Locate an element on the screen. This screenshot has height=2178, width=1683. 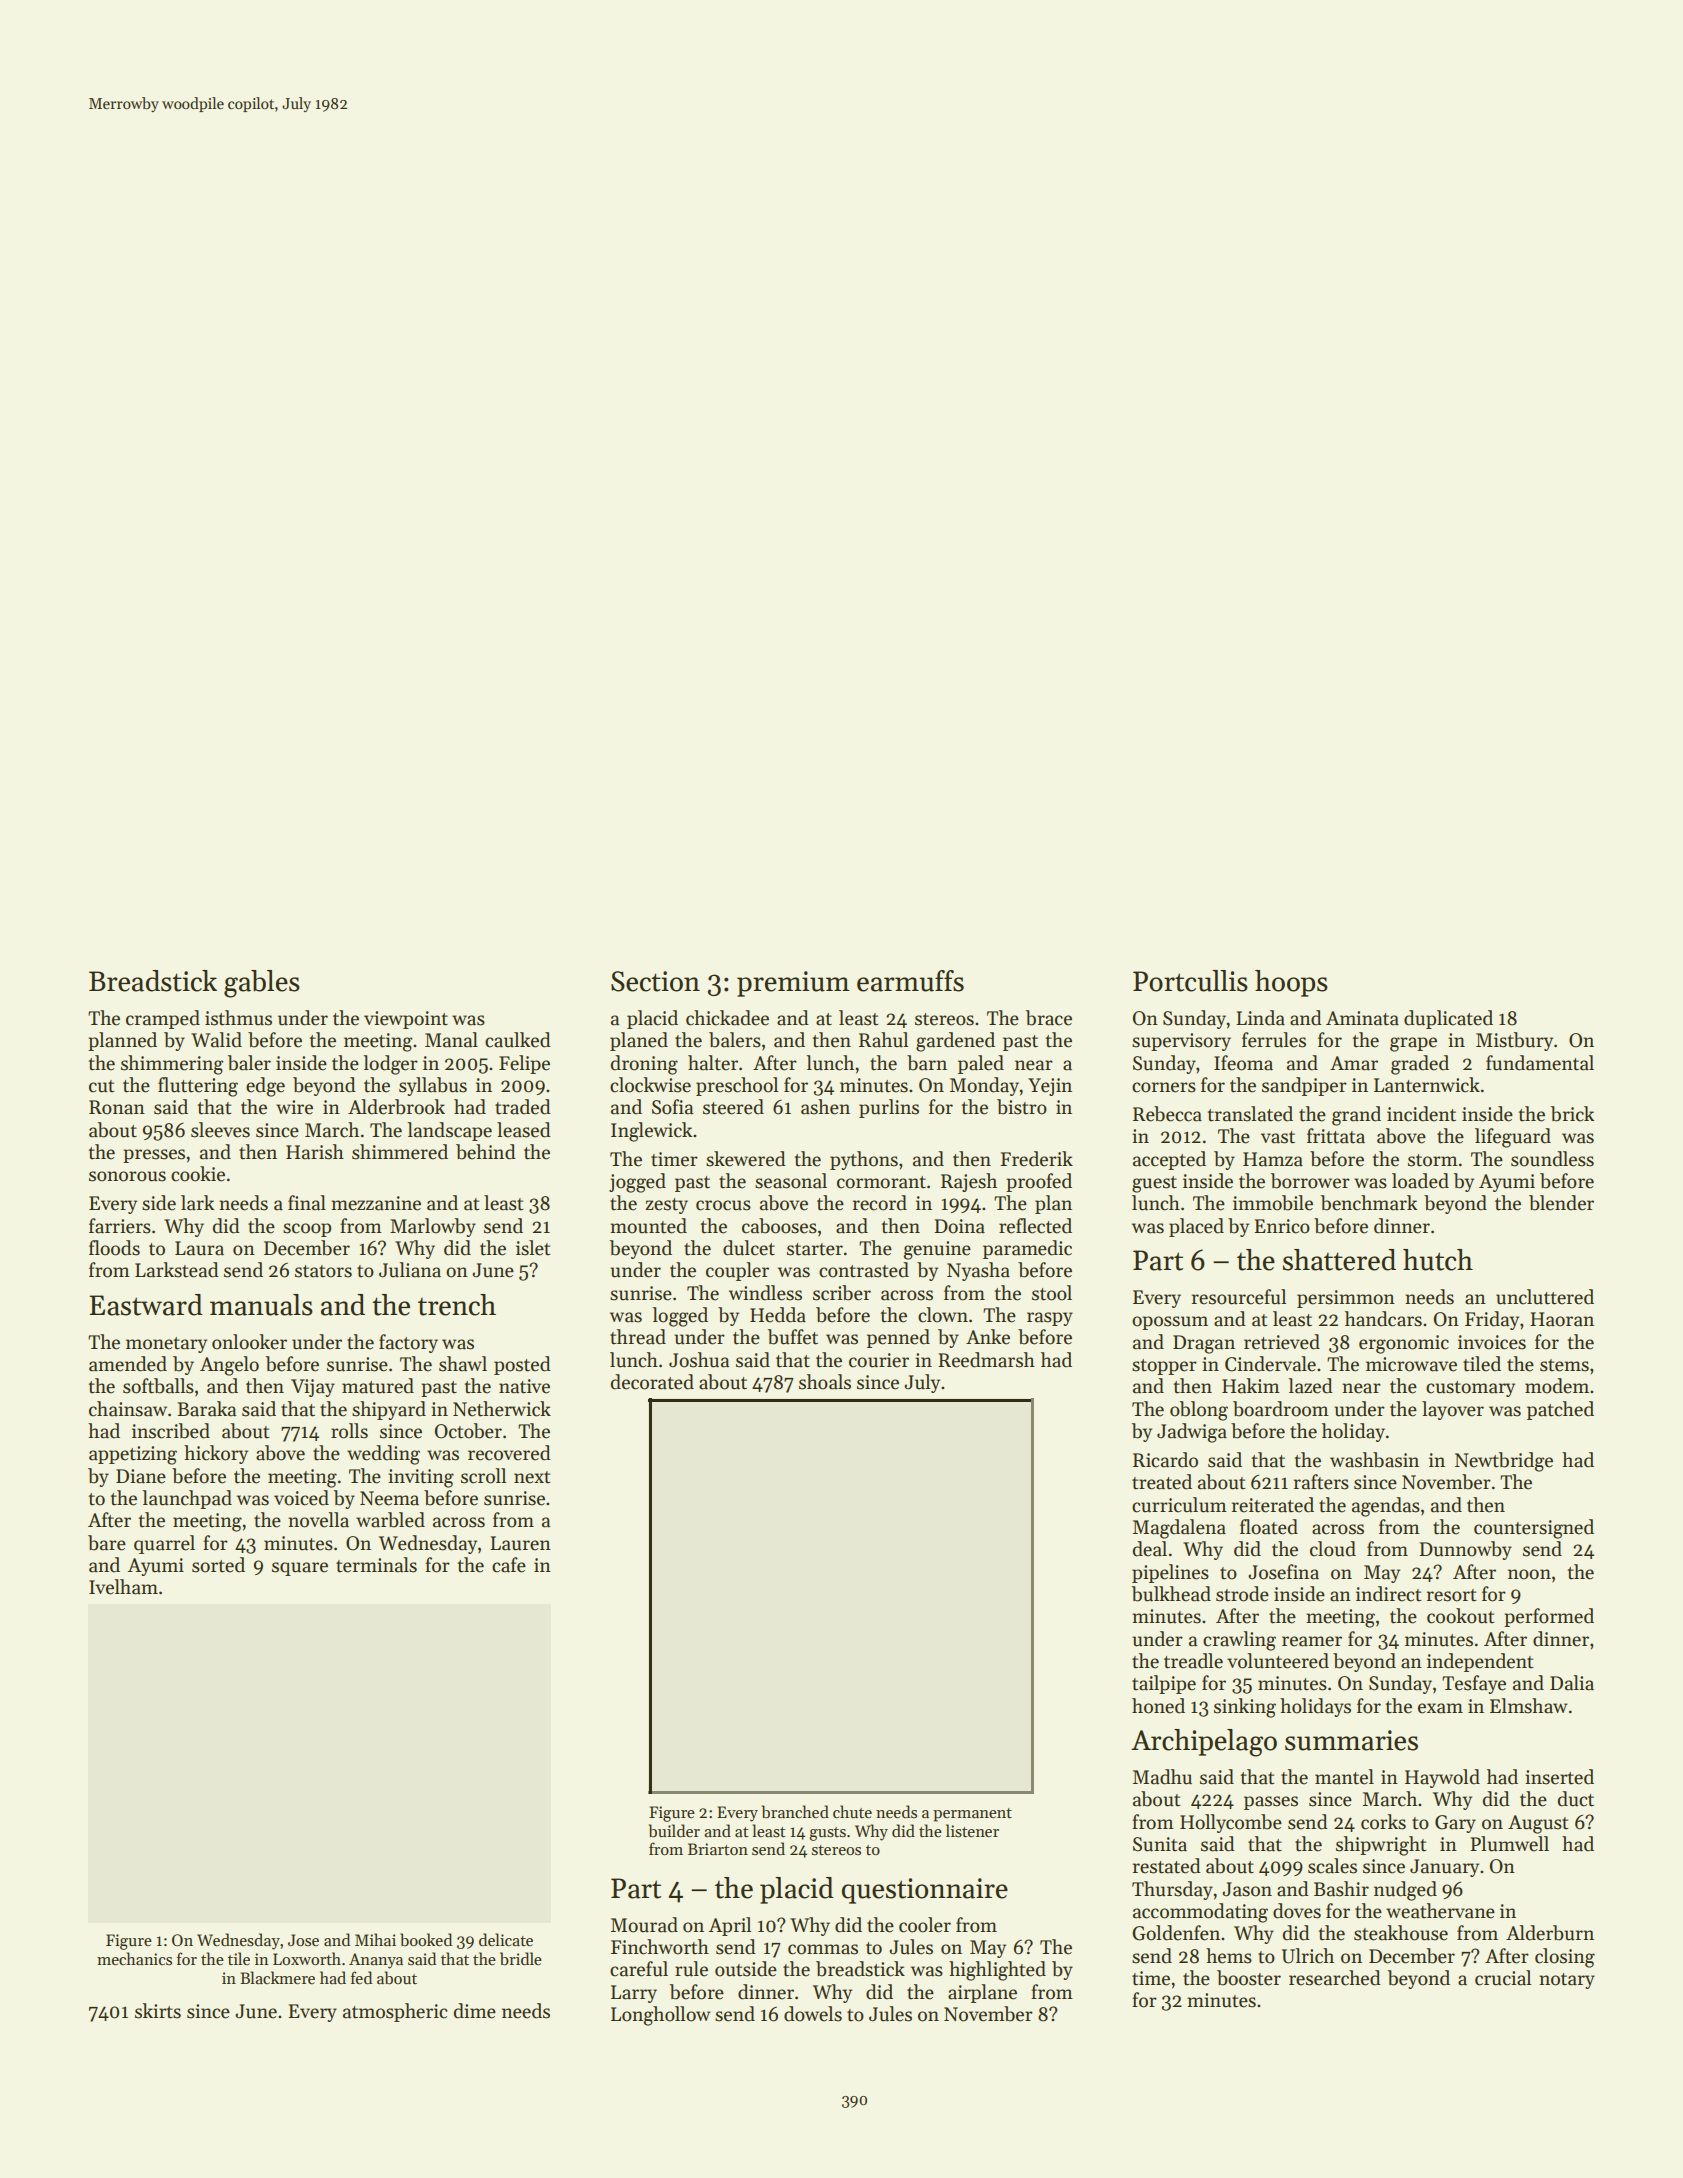
earmuffs is located at coordinates (910, 981).
